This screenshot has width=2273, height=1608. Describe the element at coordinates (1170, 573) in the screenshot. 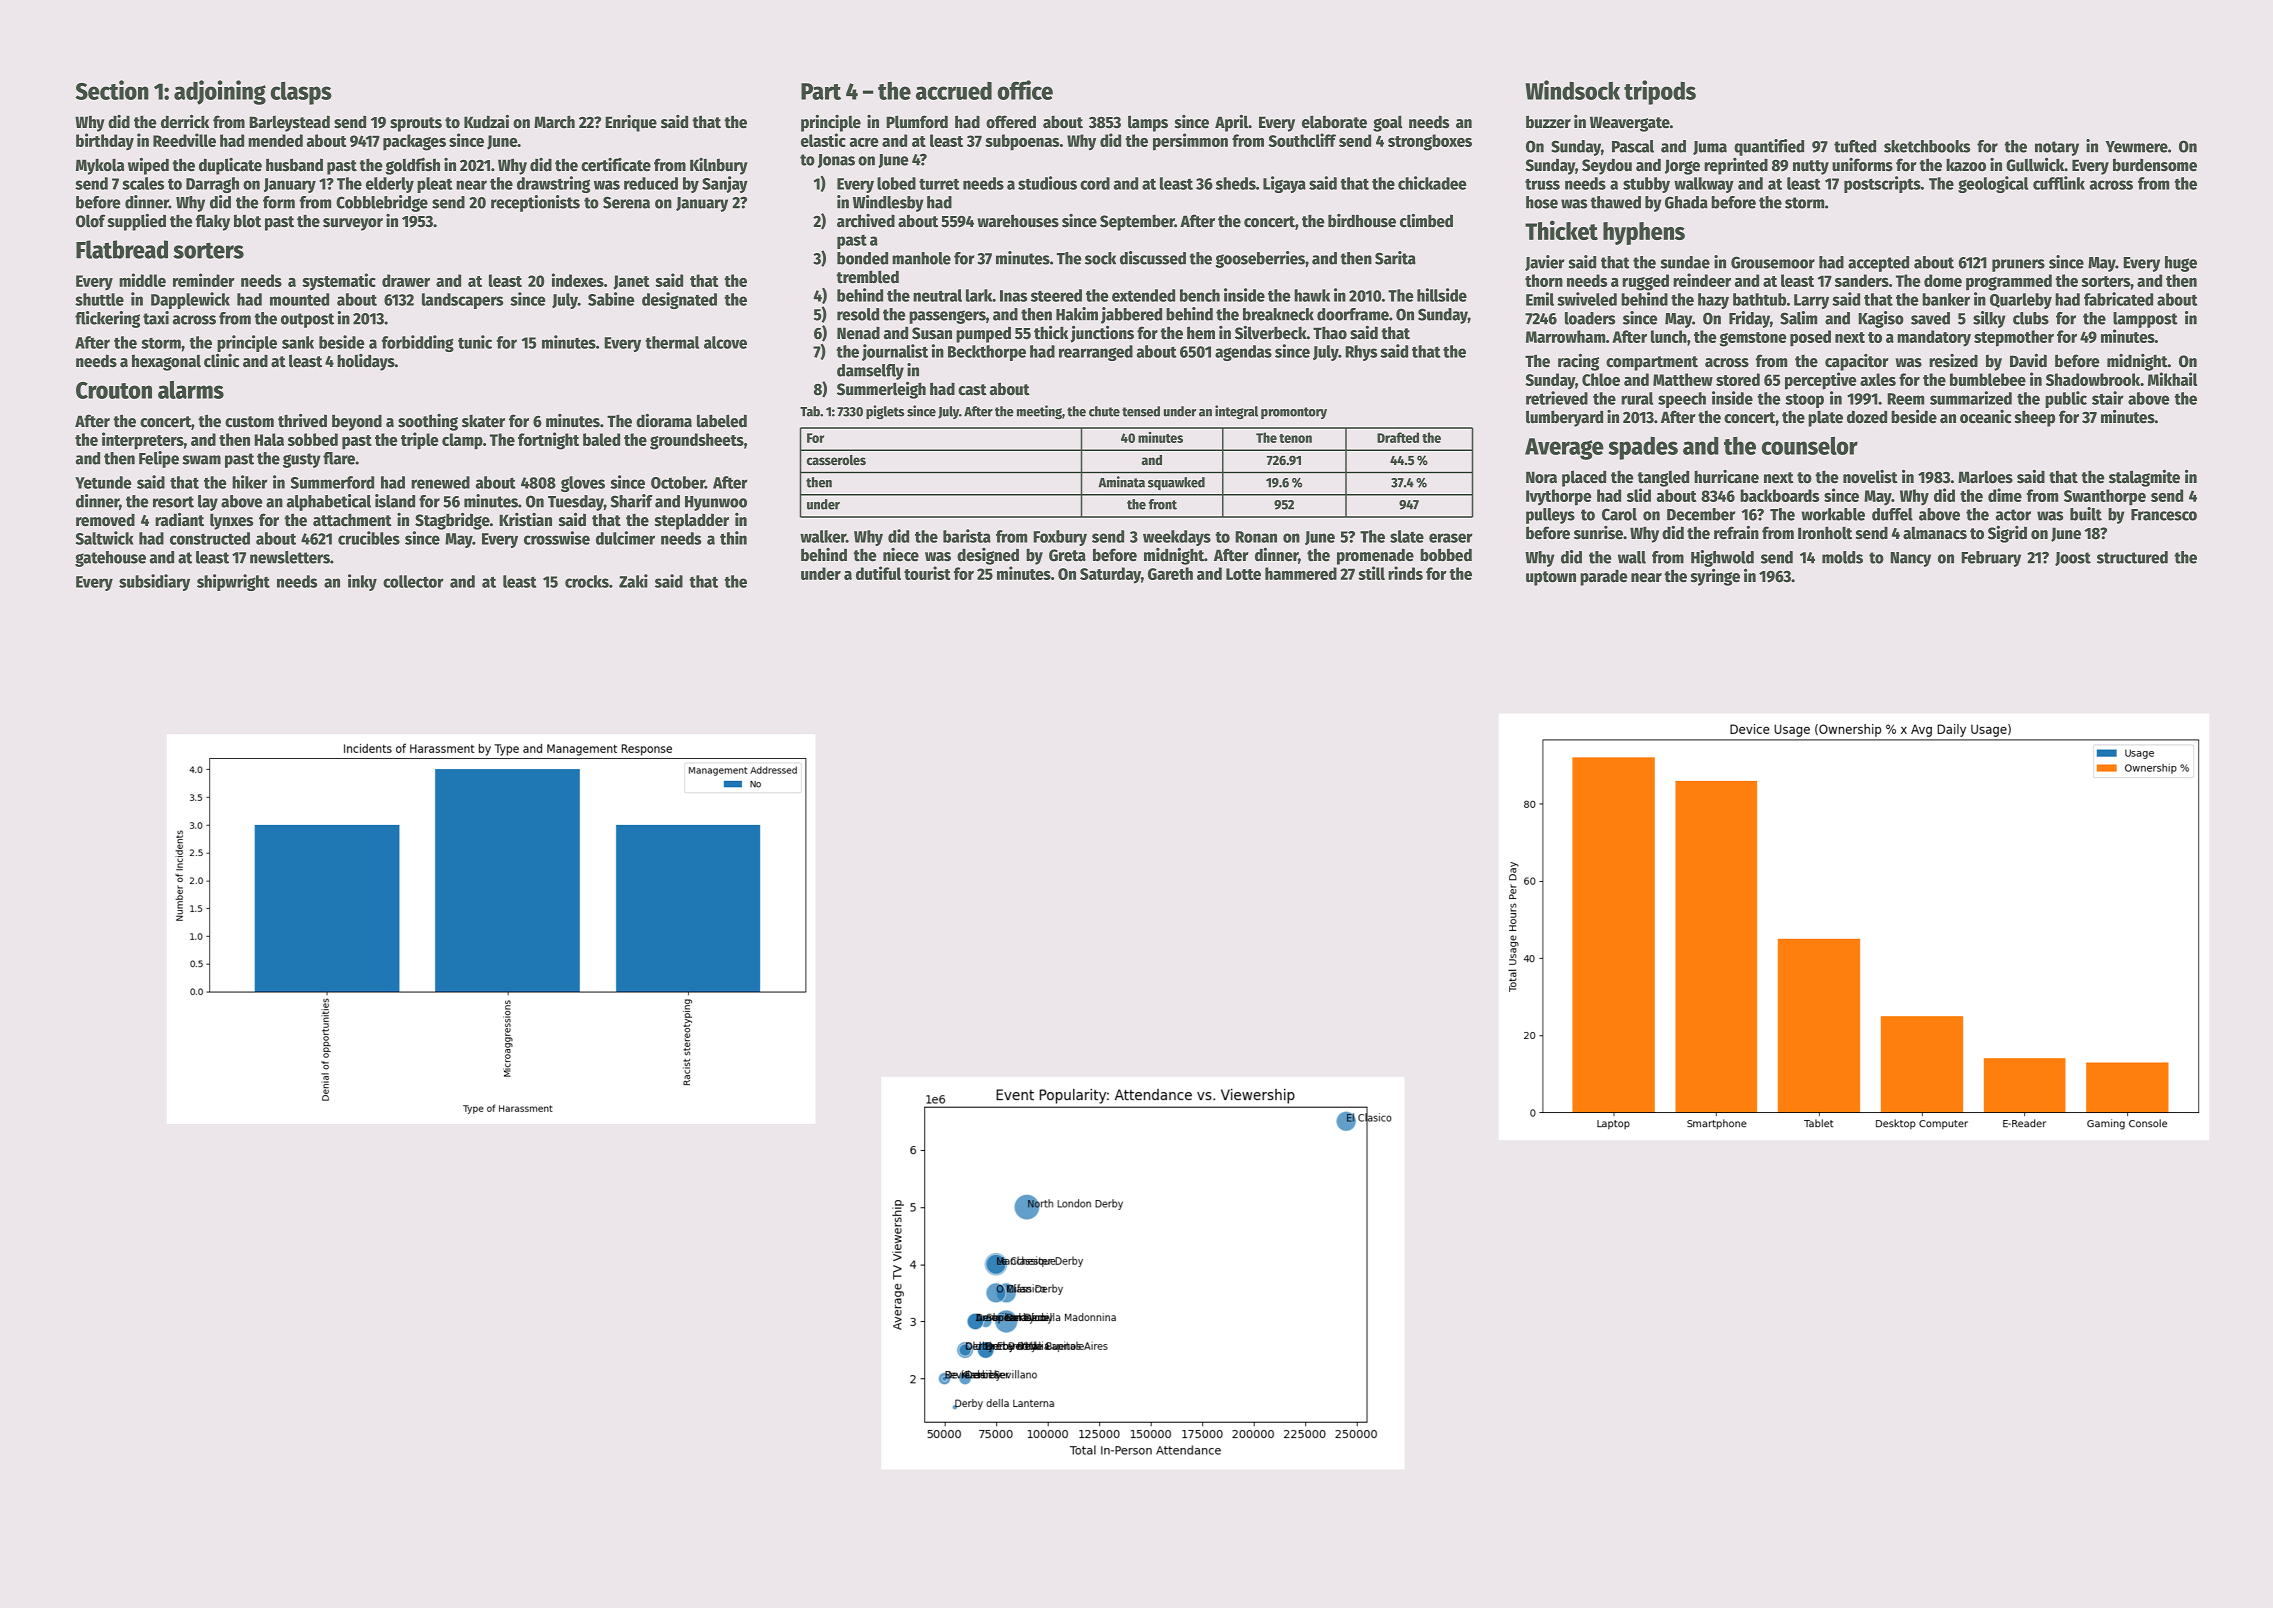

I see `Gareth` at that location.
